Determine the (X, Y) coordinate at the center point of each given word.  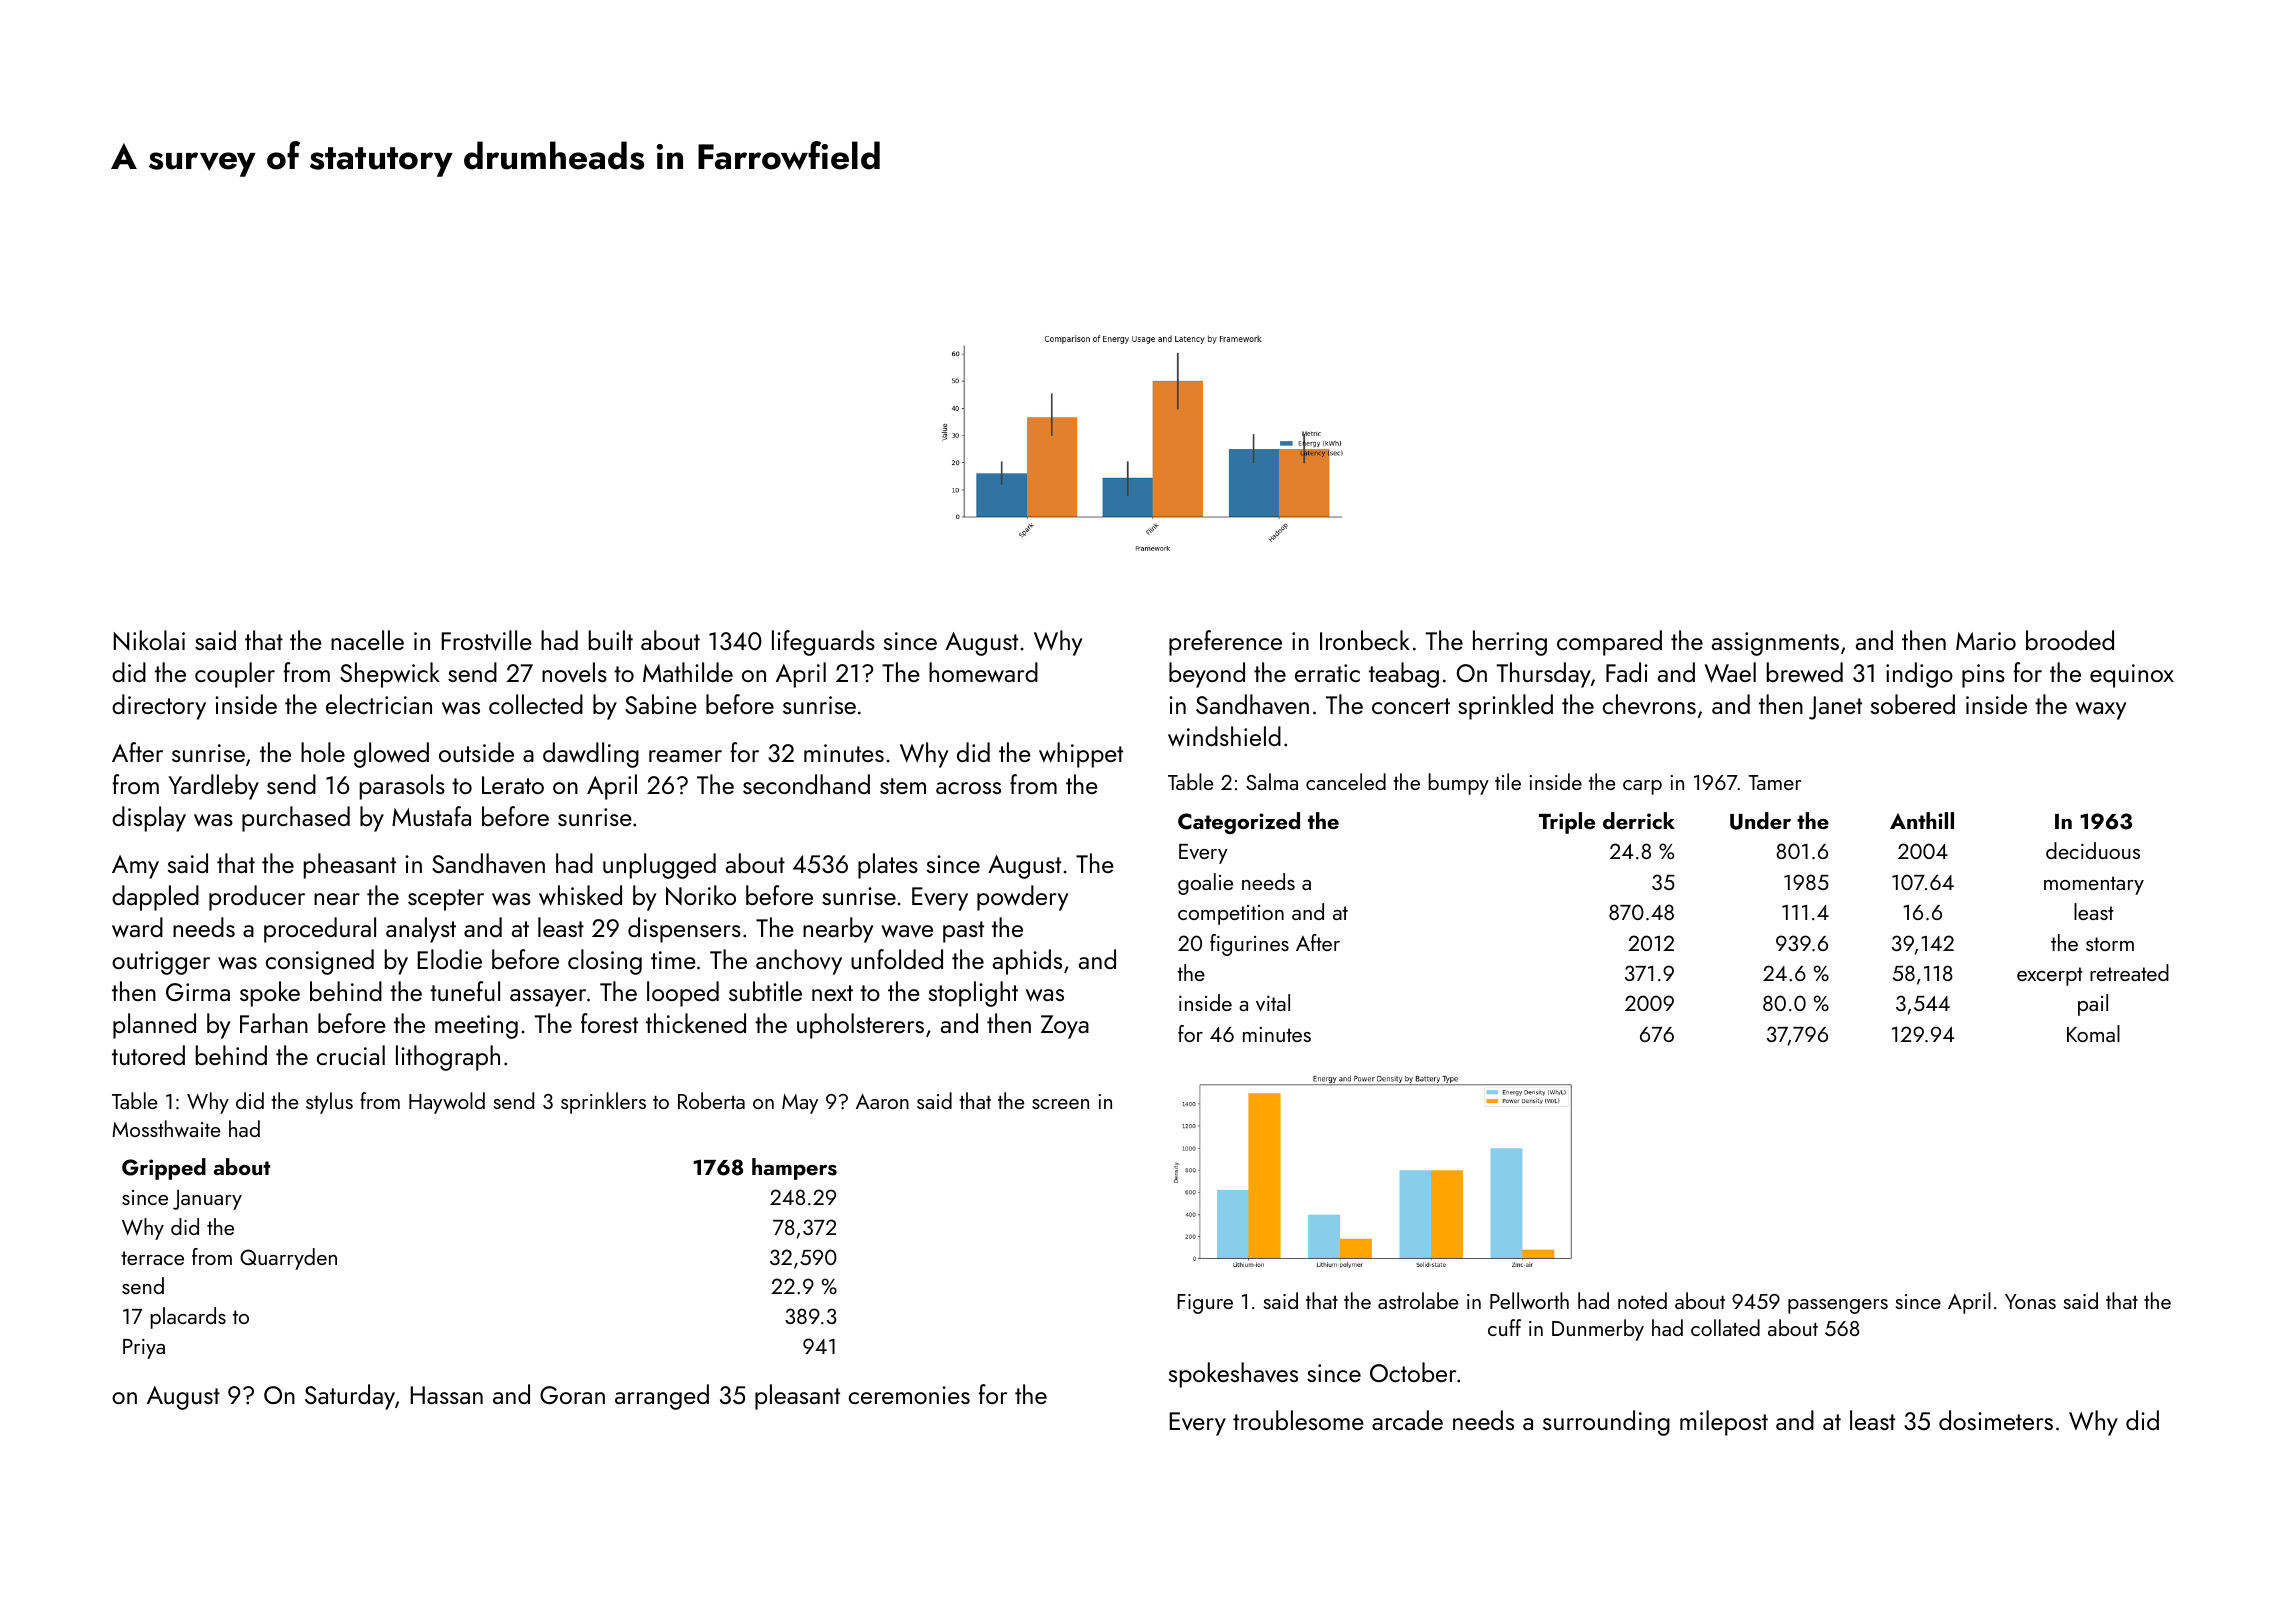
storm (2110, 944)
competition (1231, 915)
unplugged (659, 866)
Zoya (1065, 1027)
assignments (1775, 644)
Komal (2093, 1033)
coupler (235, 675)
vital (1273, 1003)
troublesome (1298, 1420)
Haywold (447, 1103)
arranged (662, 1397)
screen (1060, 1104)
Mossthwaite (166, 1128)
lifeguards (823, 643)
